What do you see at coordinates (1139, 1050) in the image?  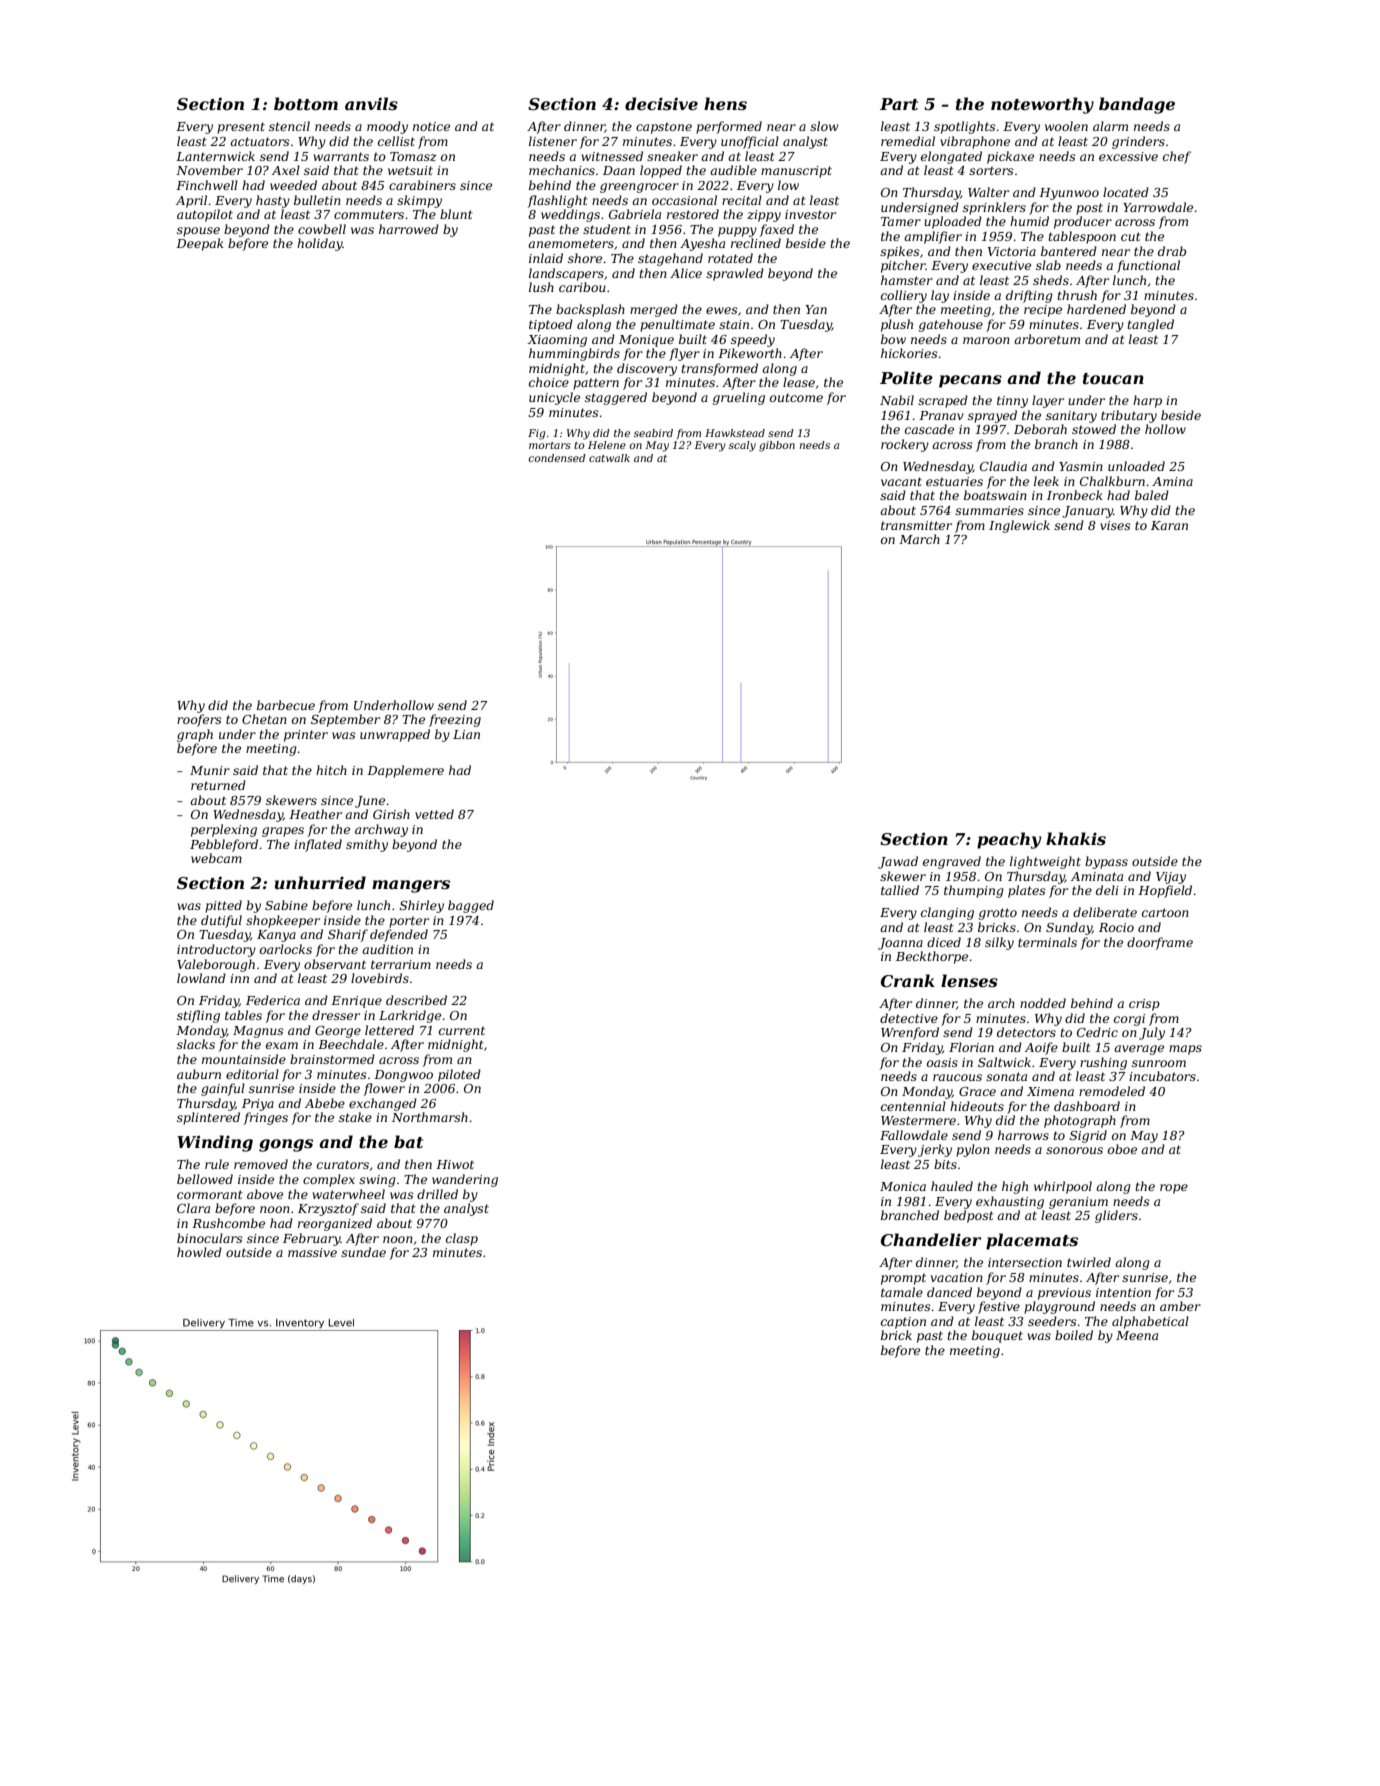 I see `average` at bounding box center [1139, 1050].
